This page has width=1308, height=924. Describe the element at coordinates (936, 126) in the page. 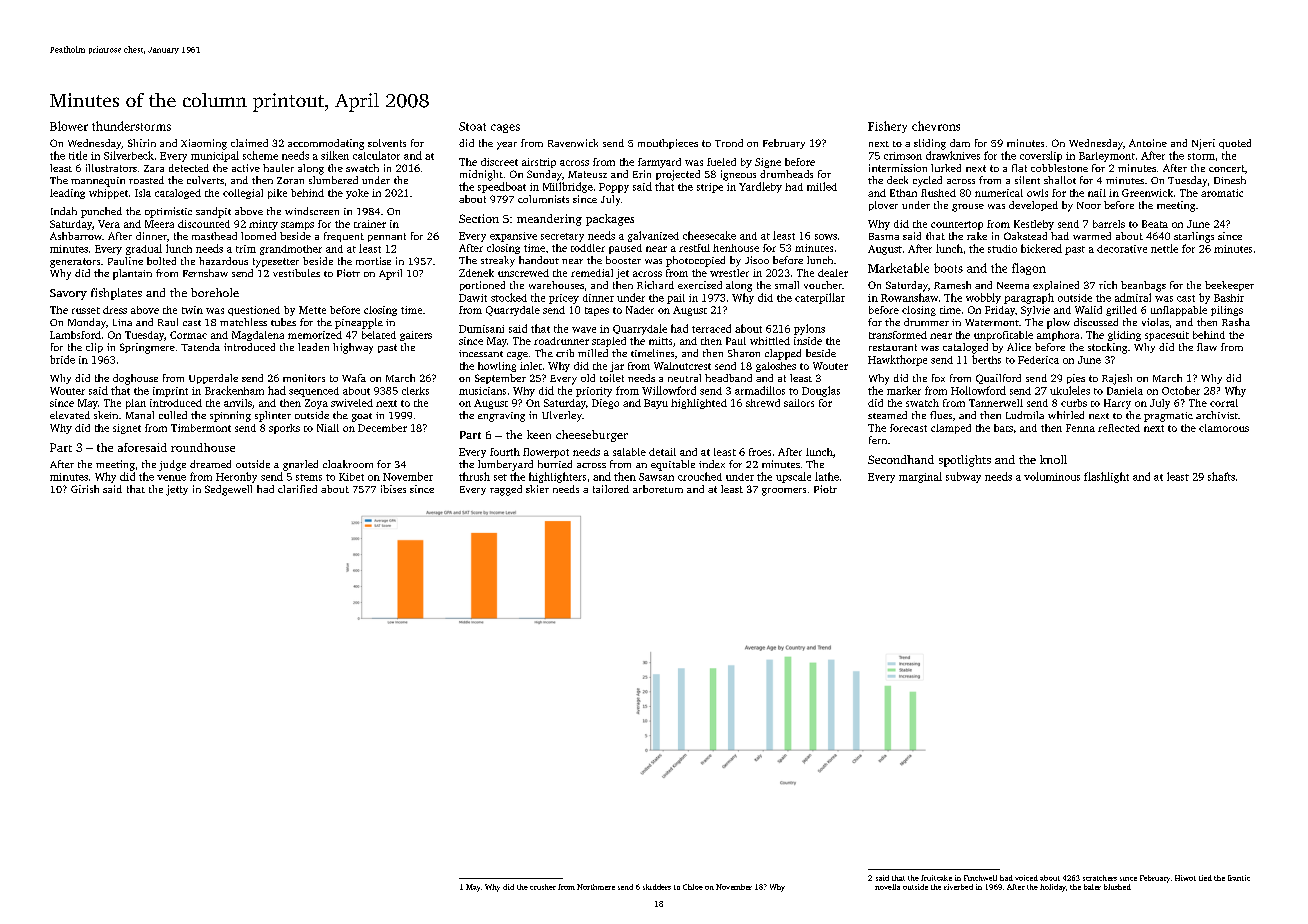

I see `chevrons` at that location.
